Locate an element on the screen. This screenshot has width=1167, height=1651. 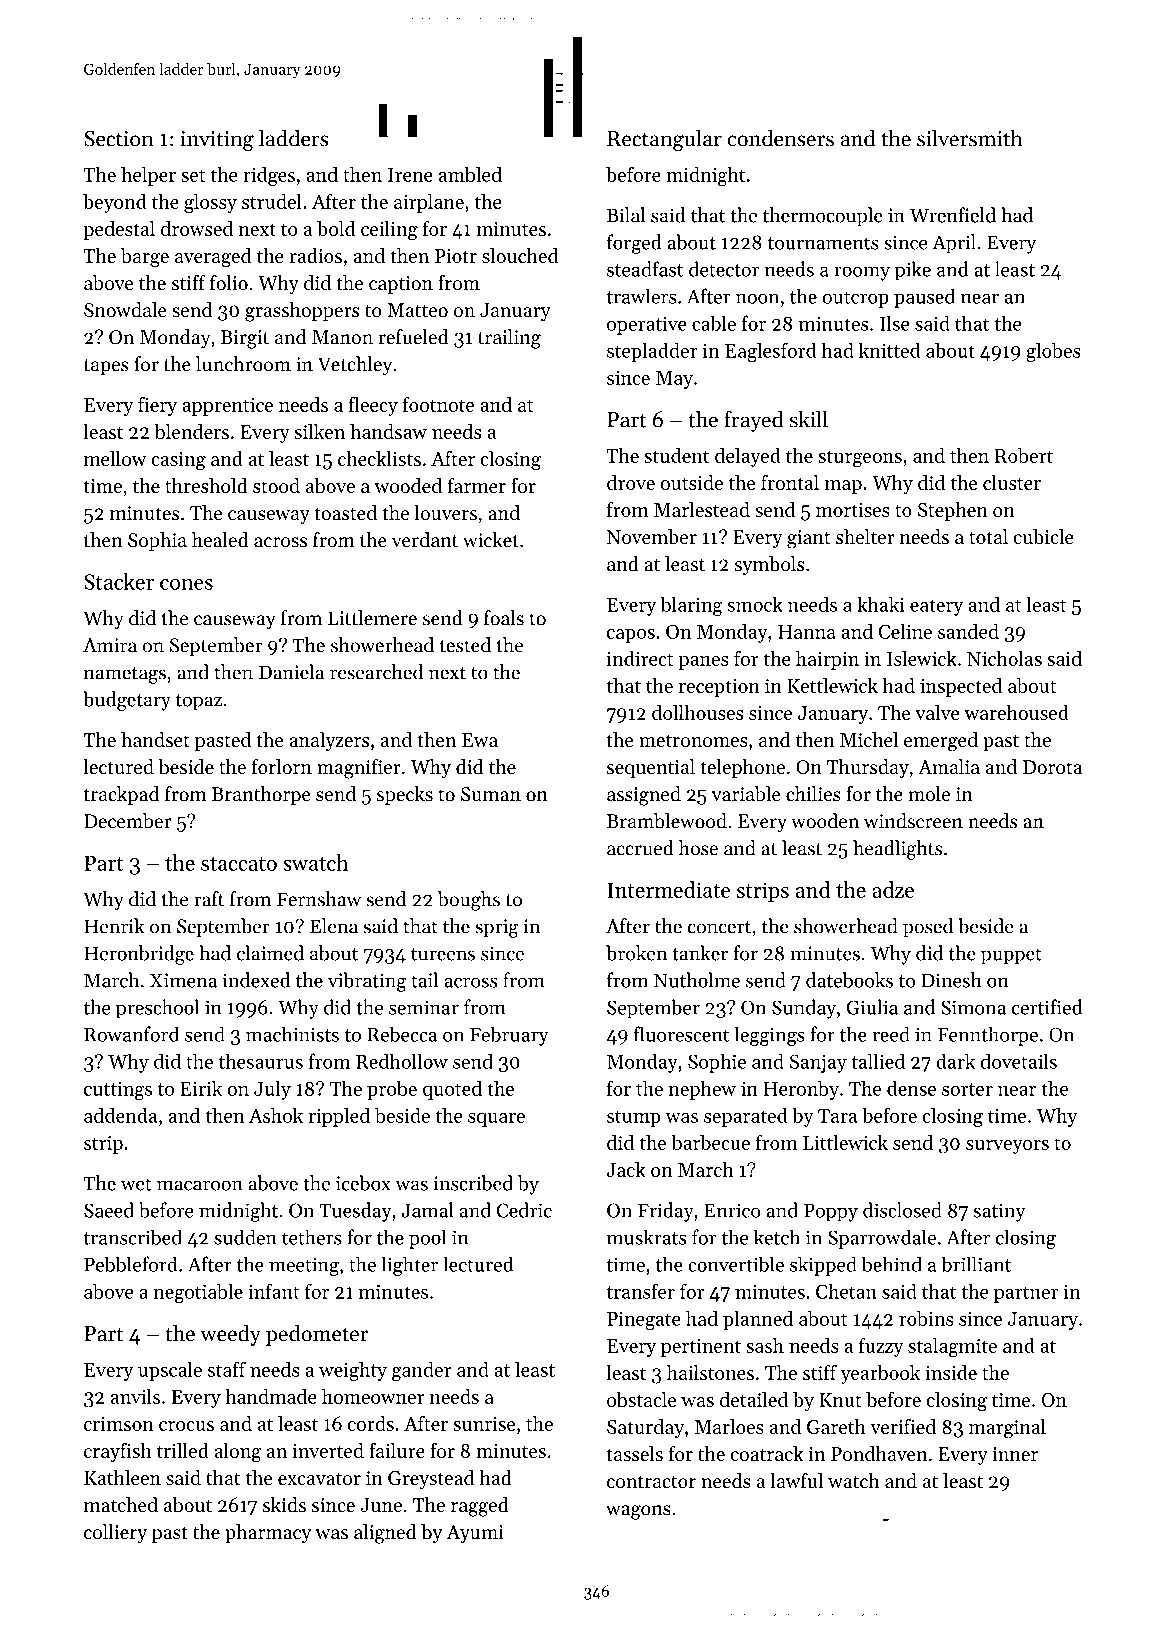
globes is located at coordinates (1053, 352).
